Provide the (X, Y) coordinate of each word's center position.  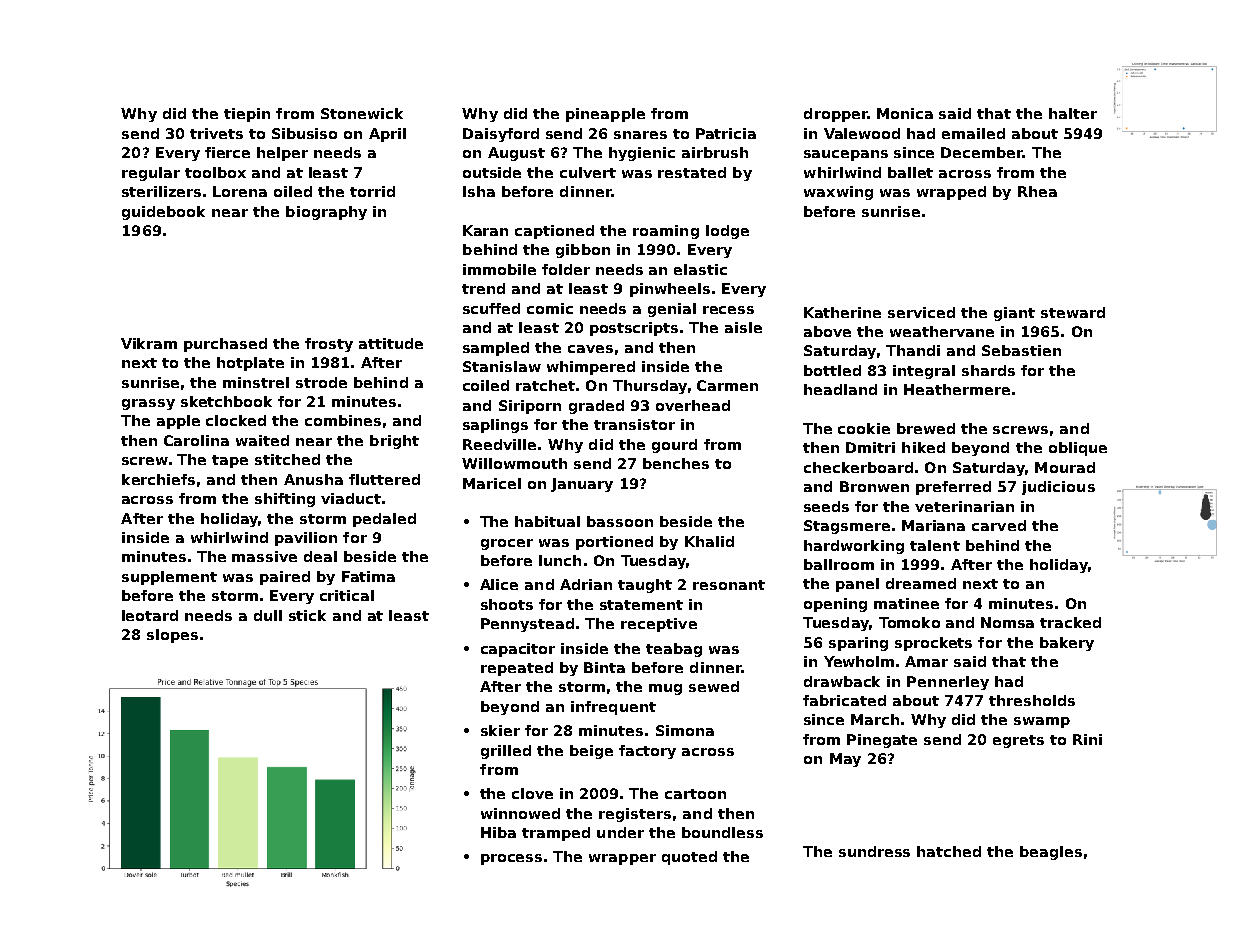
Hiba (498, 832)
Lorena (240, 191)
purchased (225, 345)
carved (999, 525)
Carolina (196, 440)
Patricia (726, 133)
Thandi (913, 350)
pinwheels (670, 290)
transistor (634, 424)
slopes (172, 636)
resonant (729, 585)
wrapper (622, 859)
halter (1073, 113)
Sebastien (1021, 350)
